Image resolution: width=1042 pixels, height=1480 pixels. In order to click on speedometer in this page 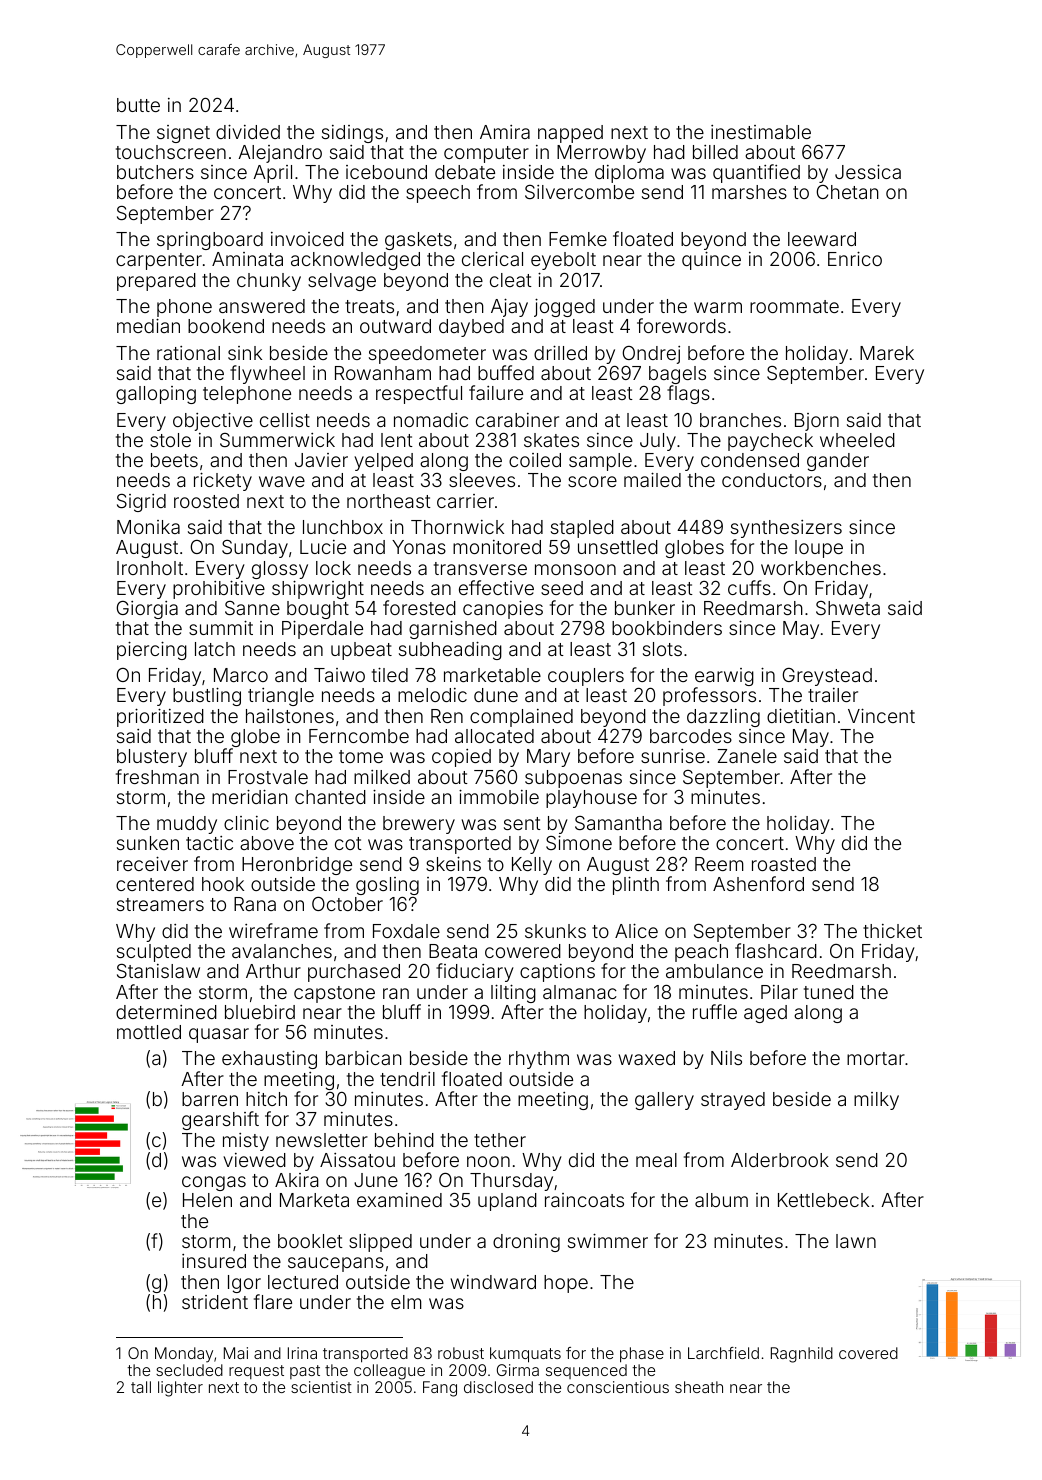, I will do `click(427, 355)`.
